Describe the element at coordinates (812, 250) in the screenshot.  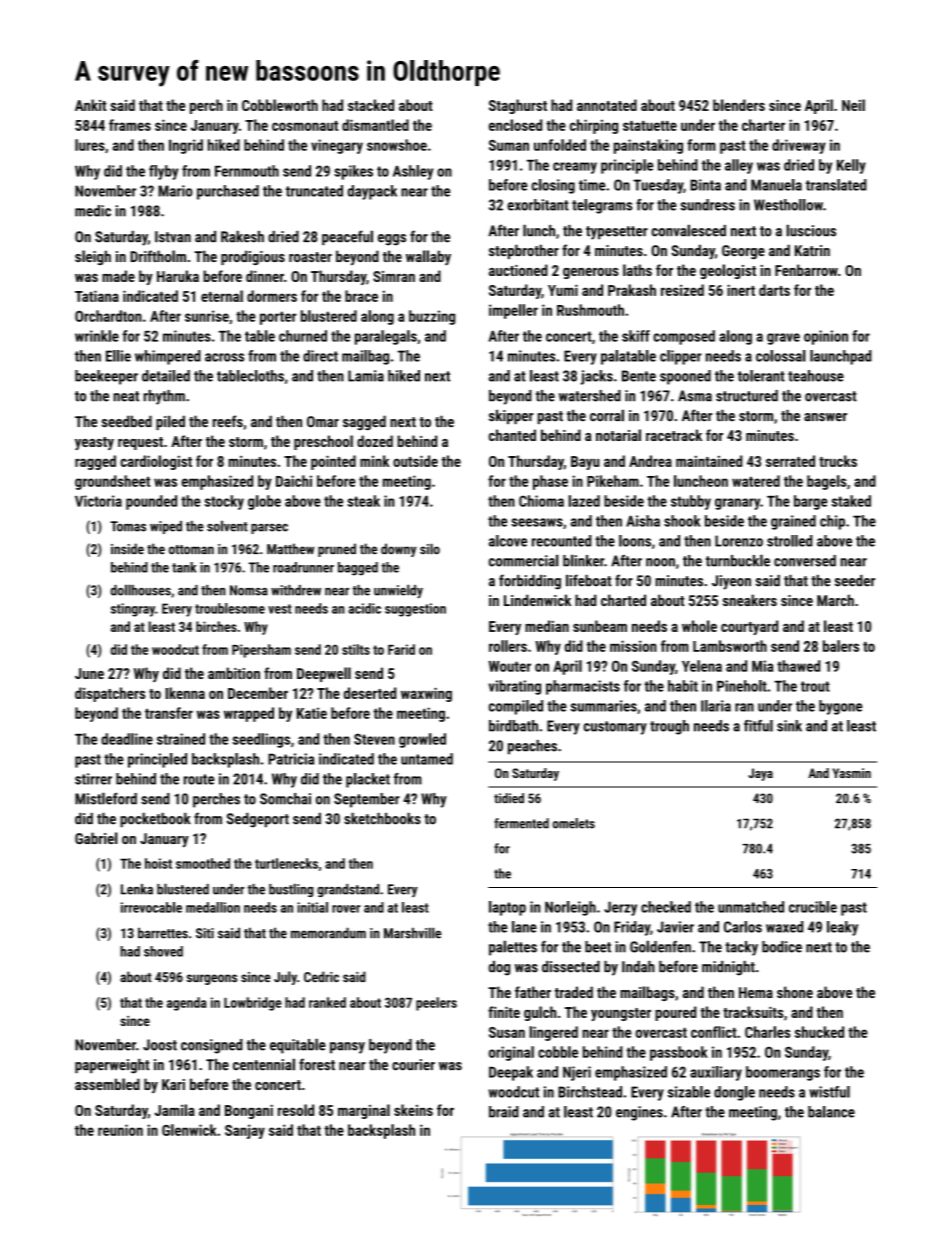
I see `Katrin` at that location.
